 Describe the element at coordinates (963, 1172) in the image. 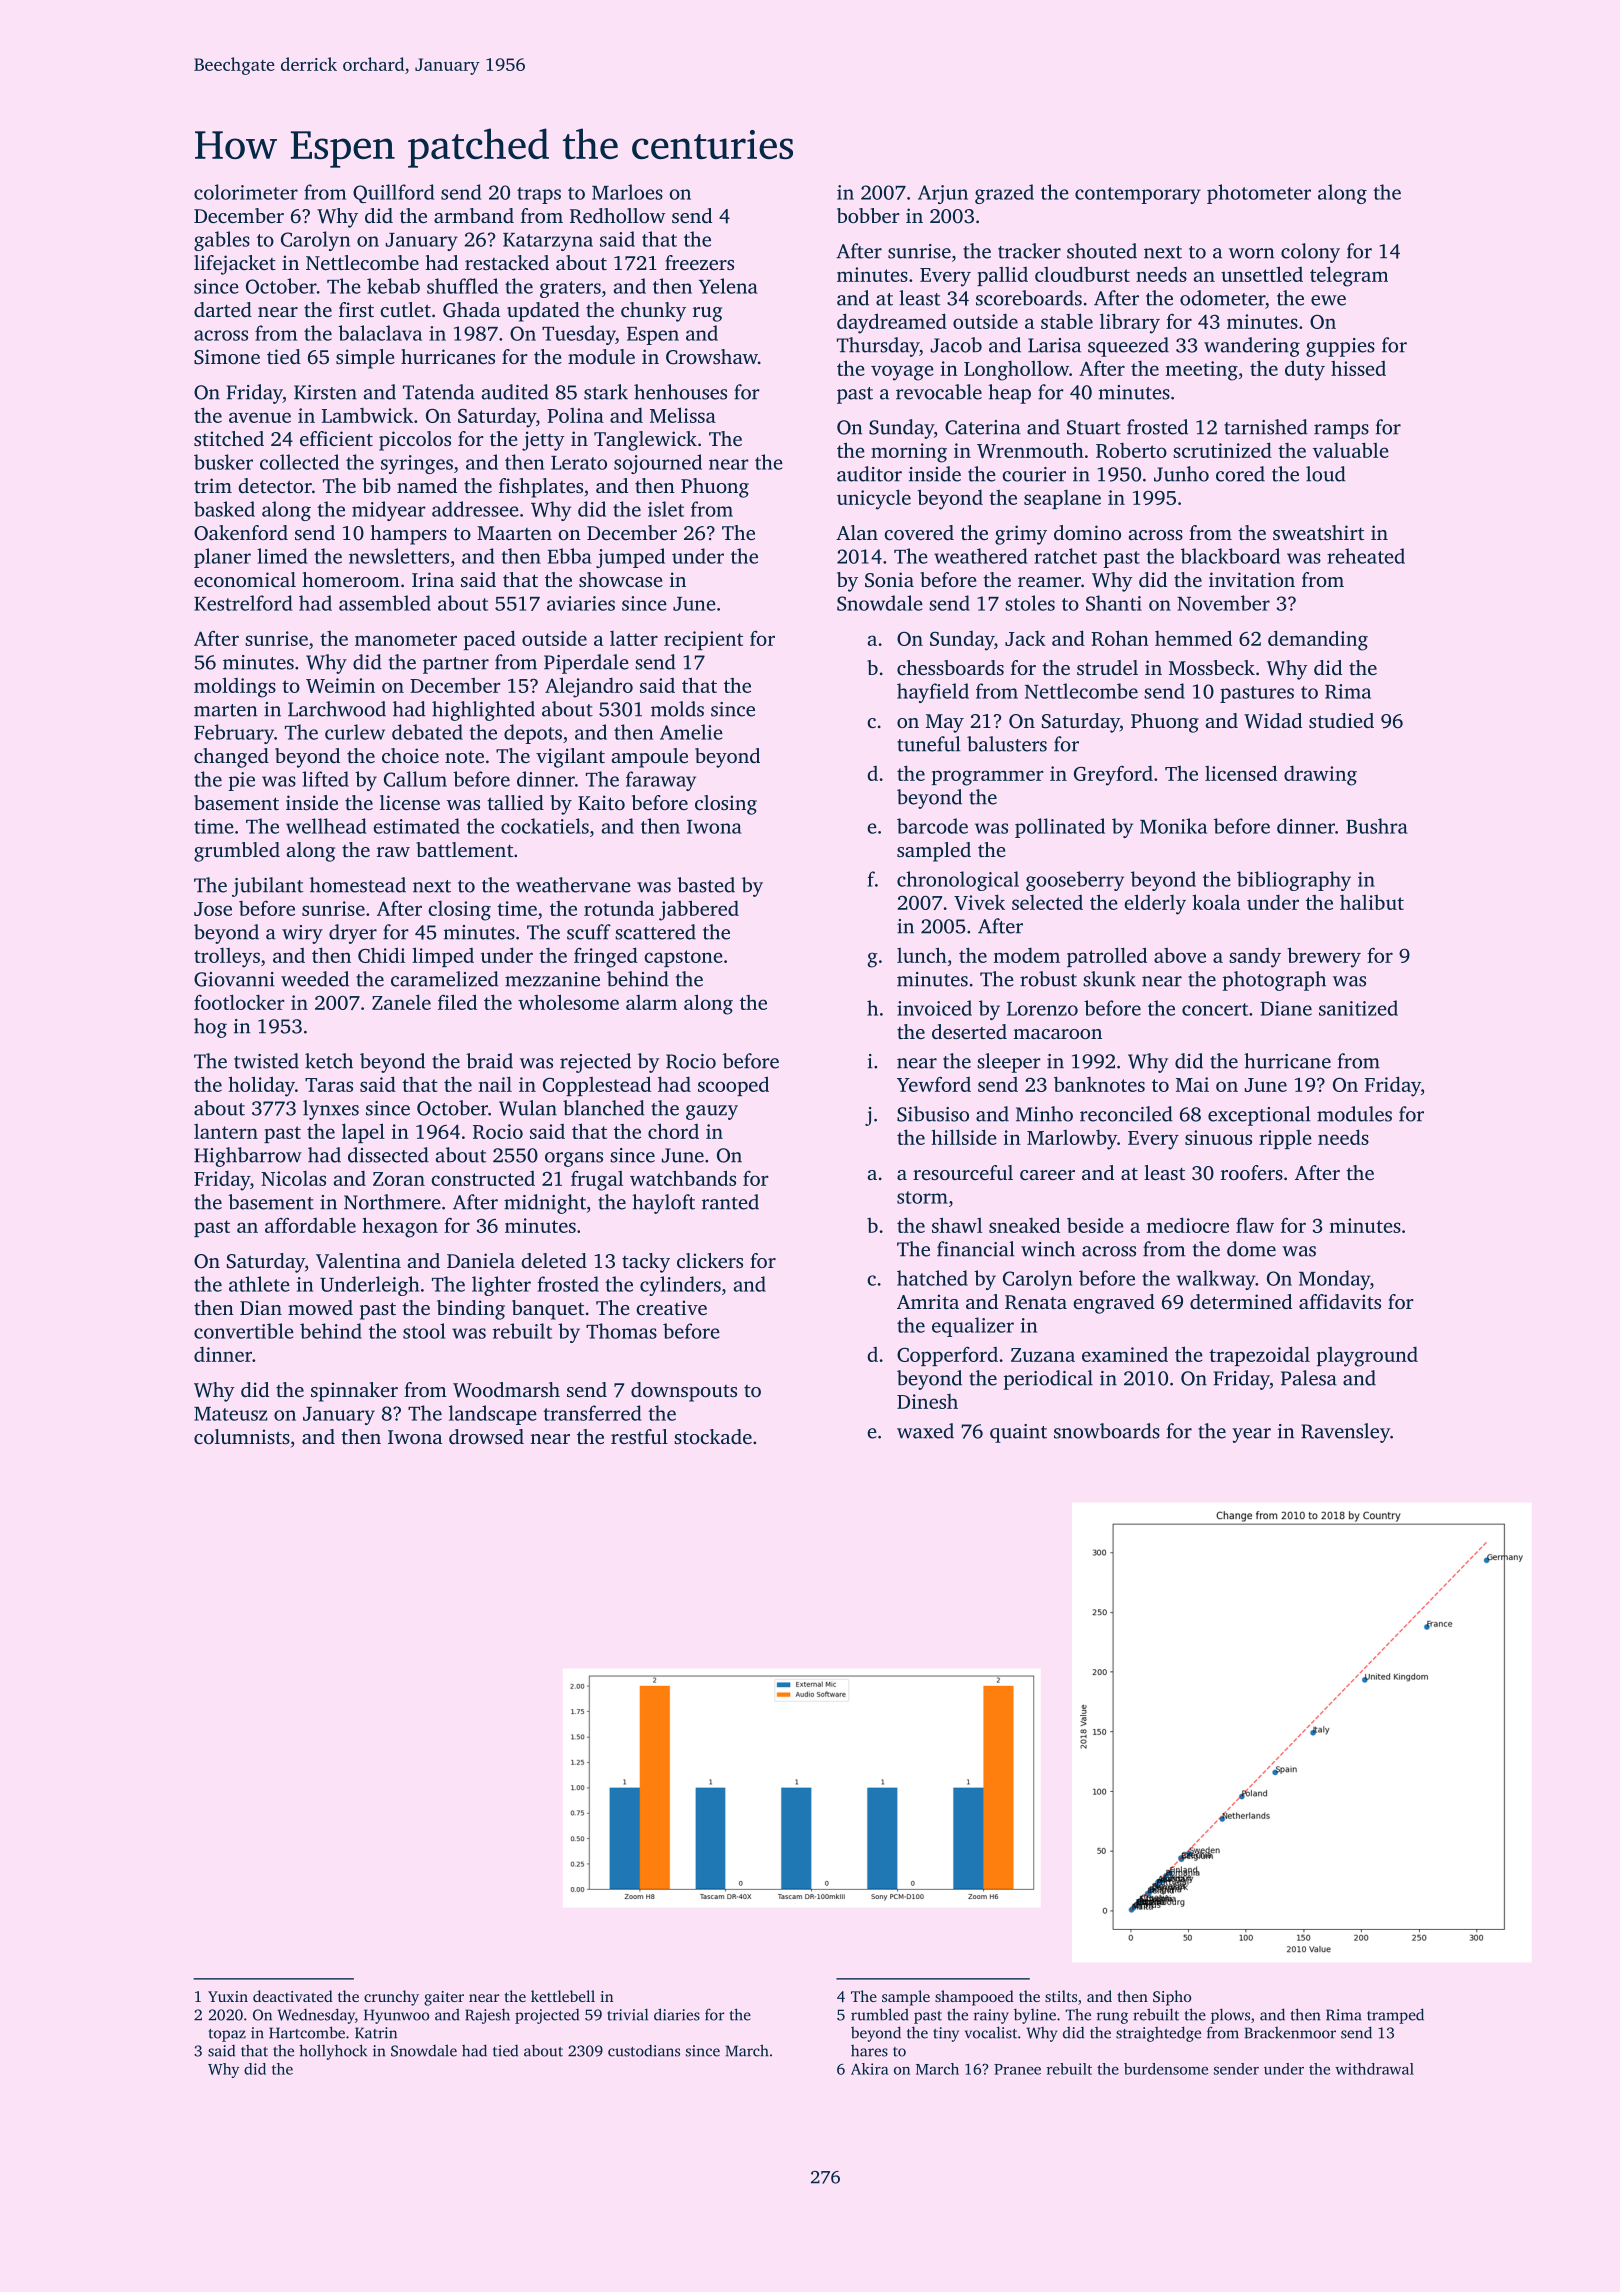

I see `resourceful` at that location.
